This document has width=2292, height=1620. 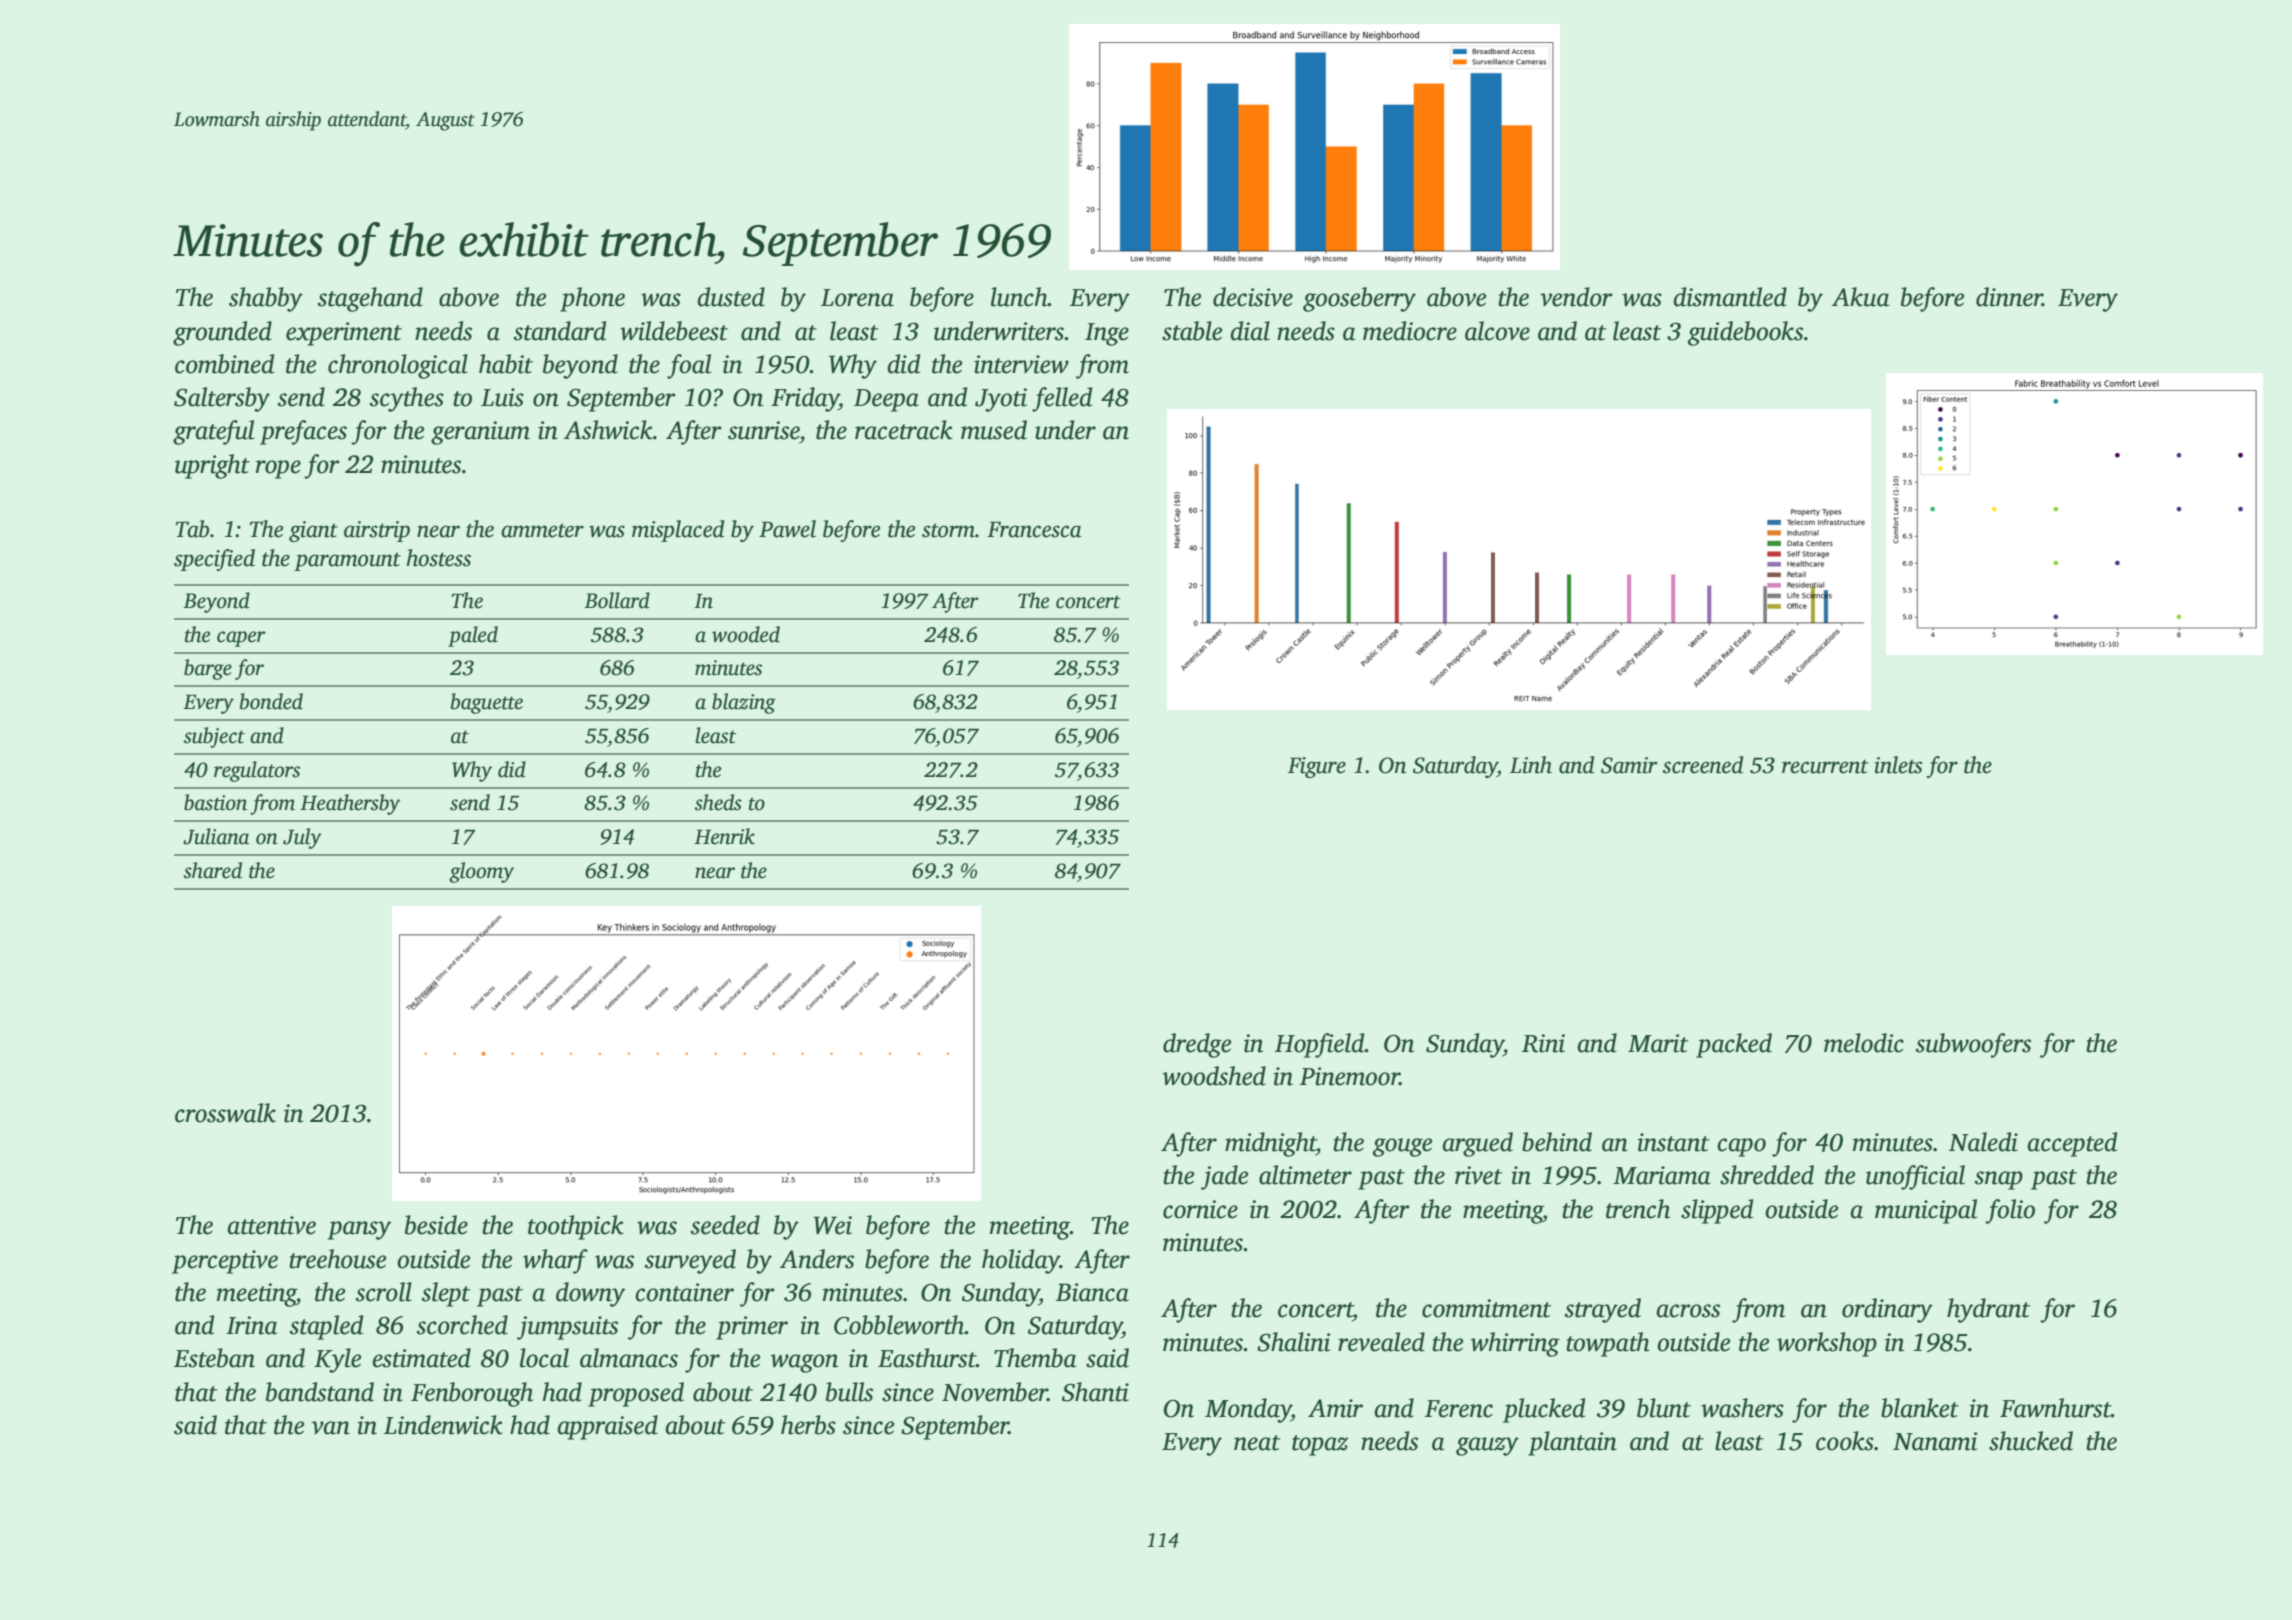 What do you see at coordinates (1973, 1045) in the document?
I see `subwoofers` at bounding box center [1973, 1045].
